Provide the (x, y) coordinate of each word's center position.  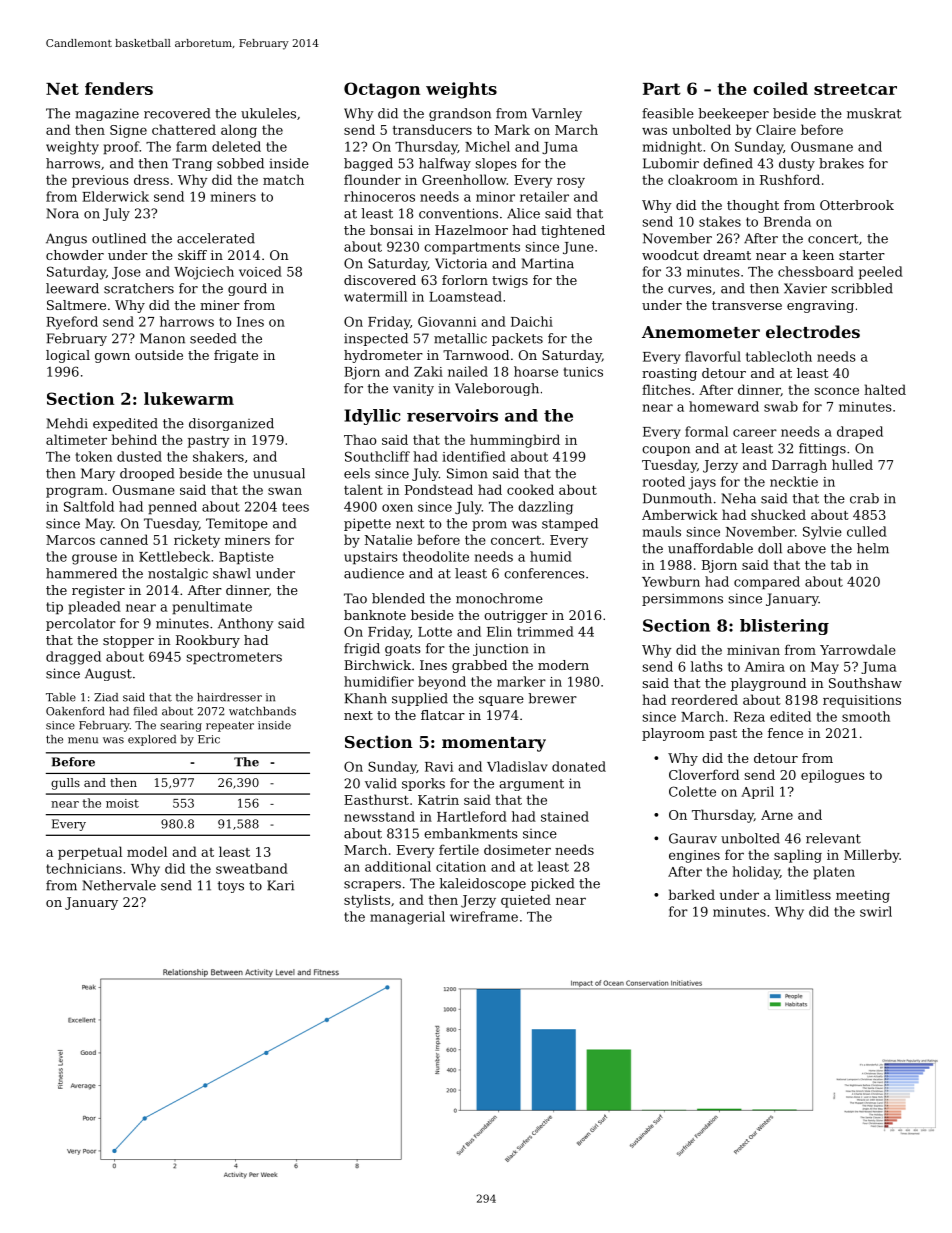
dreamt (727, 255)
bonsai (391, 230)
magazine (107, 114)
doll (770, 548)
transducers (432, 129)
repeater (230, 726)
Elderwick (115, 196)
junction (501, 649)
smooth (866, 716)
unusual (279, 473)
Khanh (366, 698)
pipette (367, 524)
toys (231, 887)
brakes (841, 163)
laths (707, 666)
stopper (128, 642)
